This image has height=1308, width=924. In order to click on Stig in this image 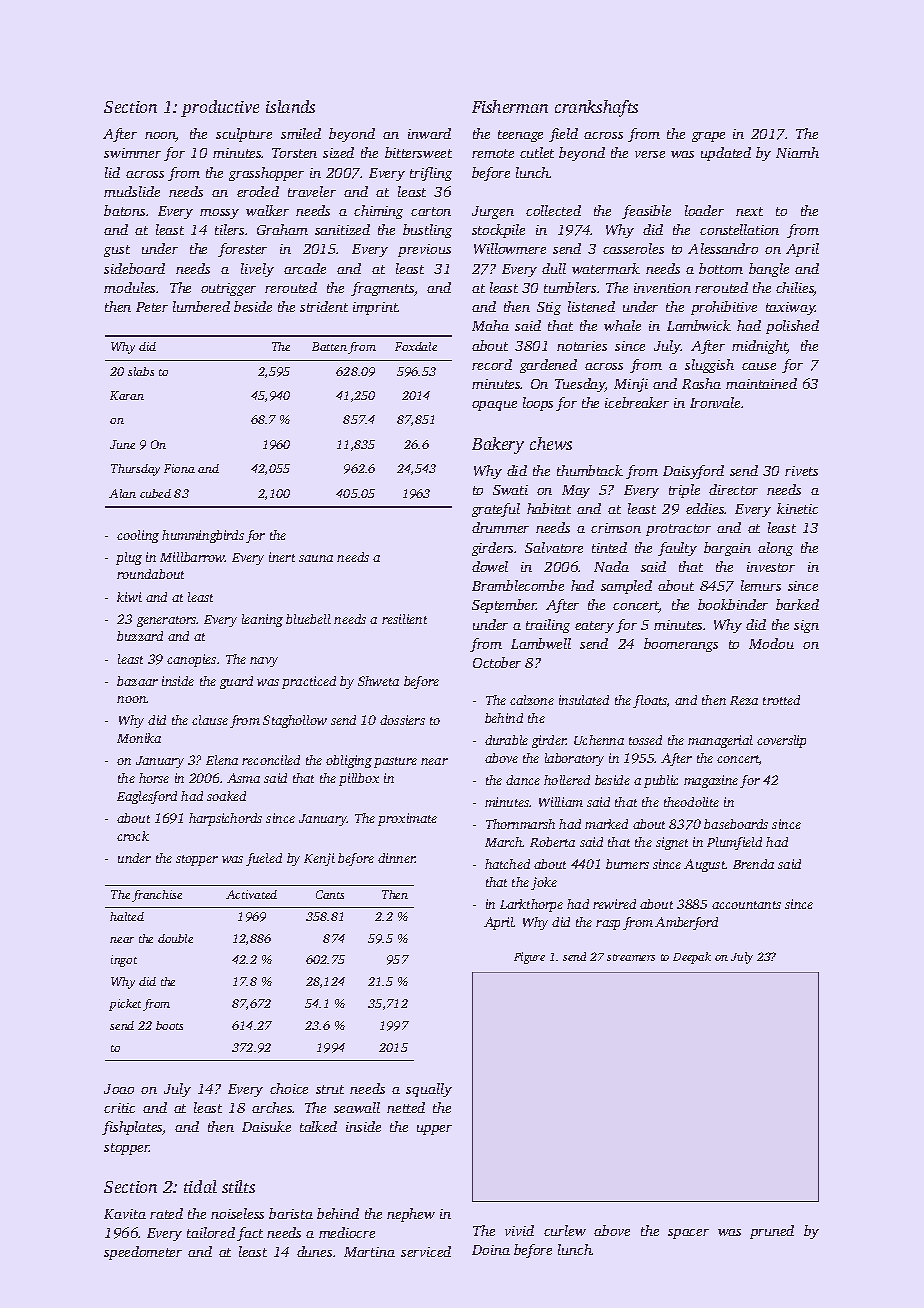, I will do `click(549, 308)`.
